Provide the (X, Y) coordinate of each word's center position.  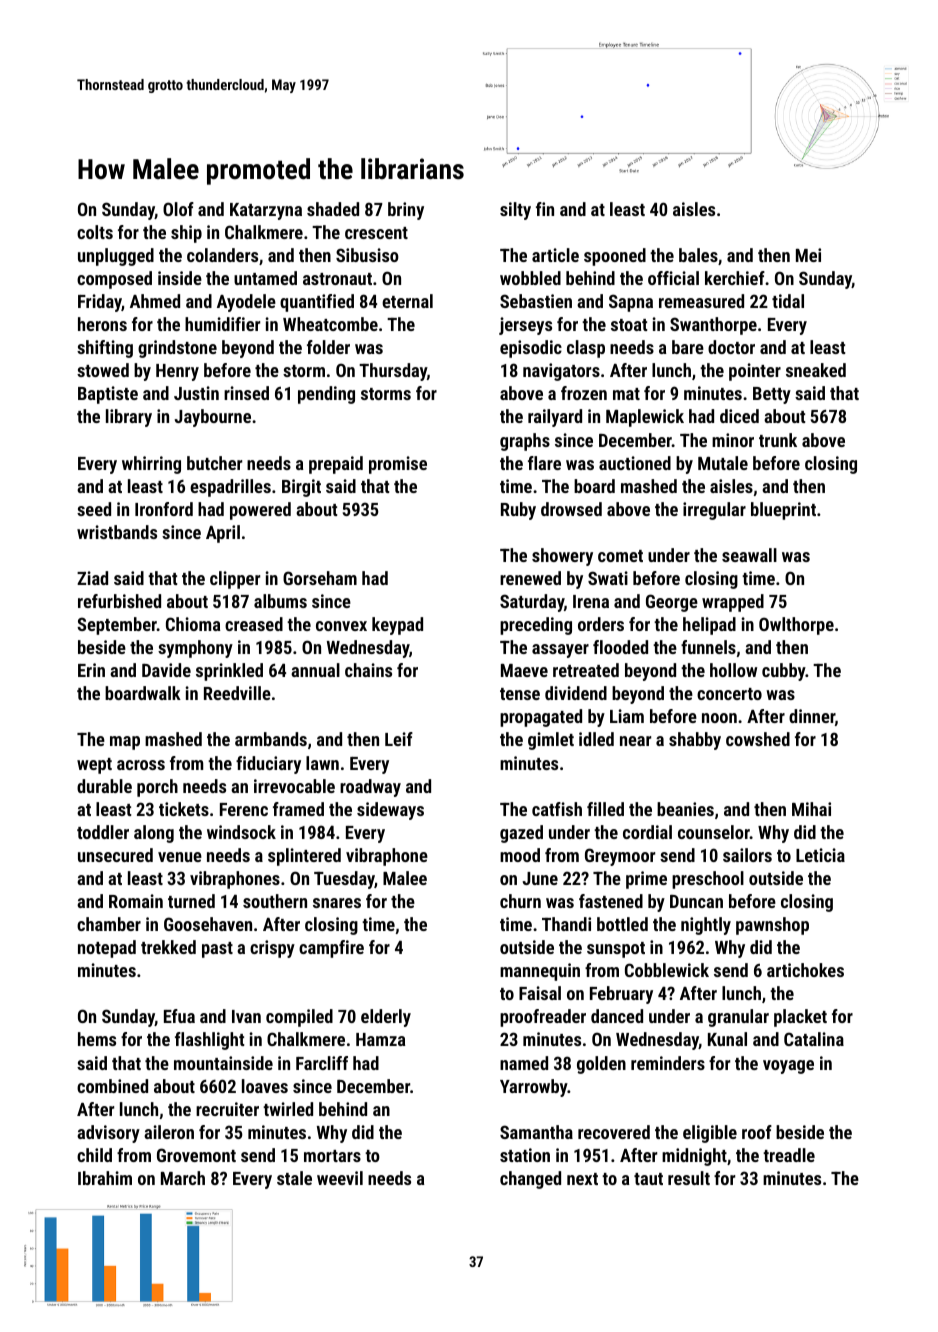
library (129, 418)
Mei (808, 255)
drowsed (571, 509)
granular (738, 1018)
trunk (778, 440)
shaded (333, 209)
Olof (178, 209)
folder (328, 347)
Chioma (193, 624)
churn (520, 901)
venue (180, 857)
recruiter (227, 1109)
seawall (749, 555)
